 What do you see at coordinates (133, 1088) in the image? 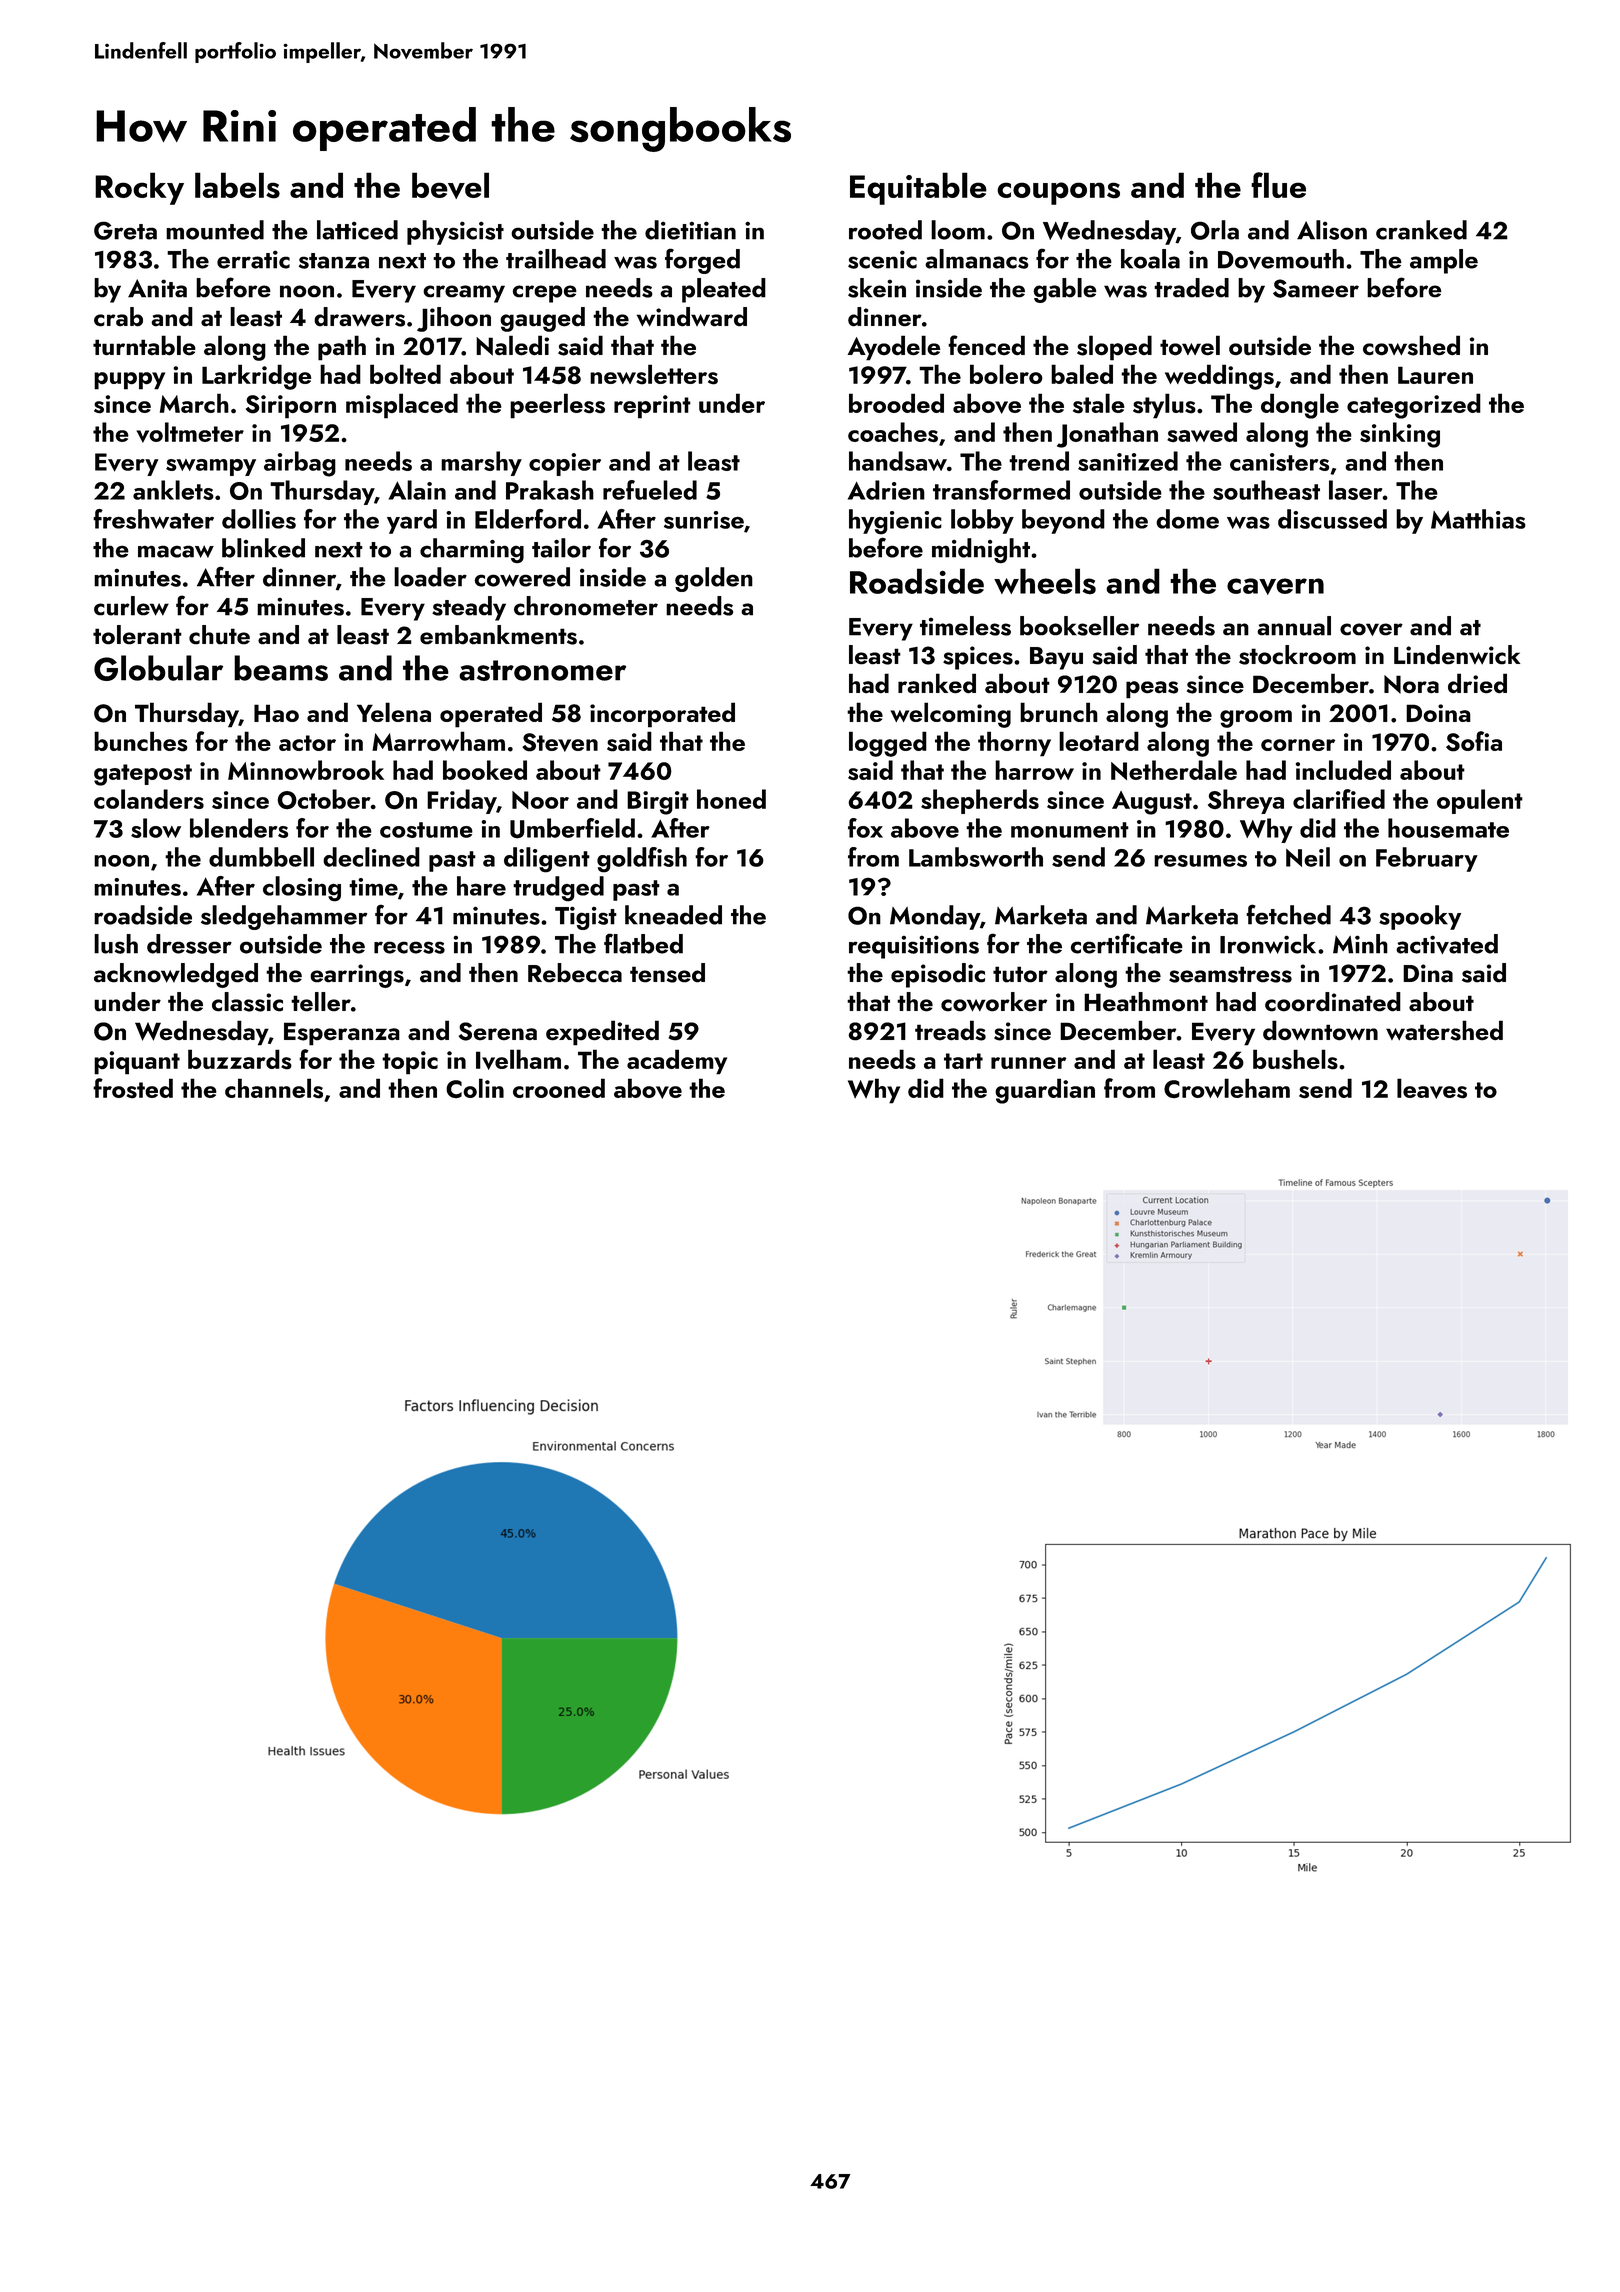
I see `frosted` at bounding box center [133, 1088].
